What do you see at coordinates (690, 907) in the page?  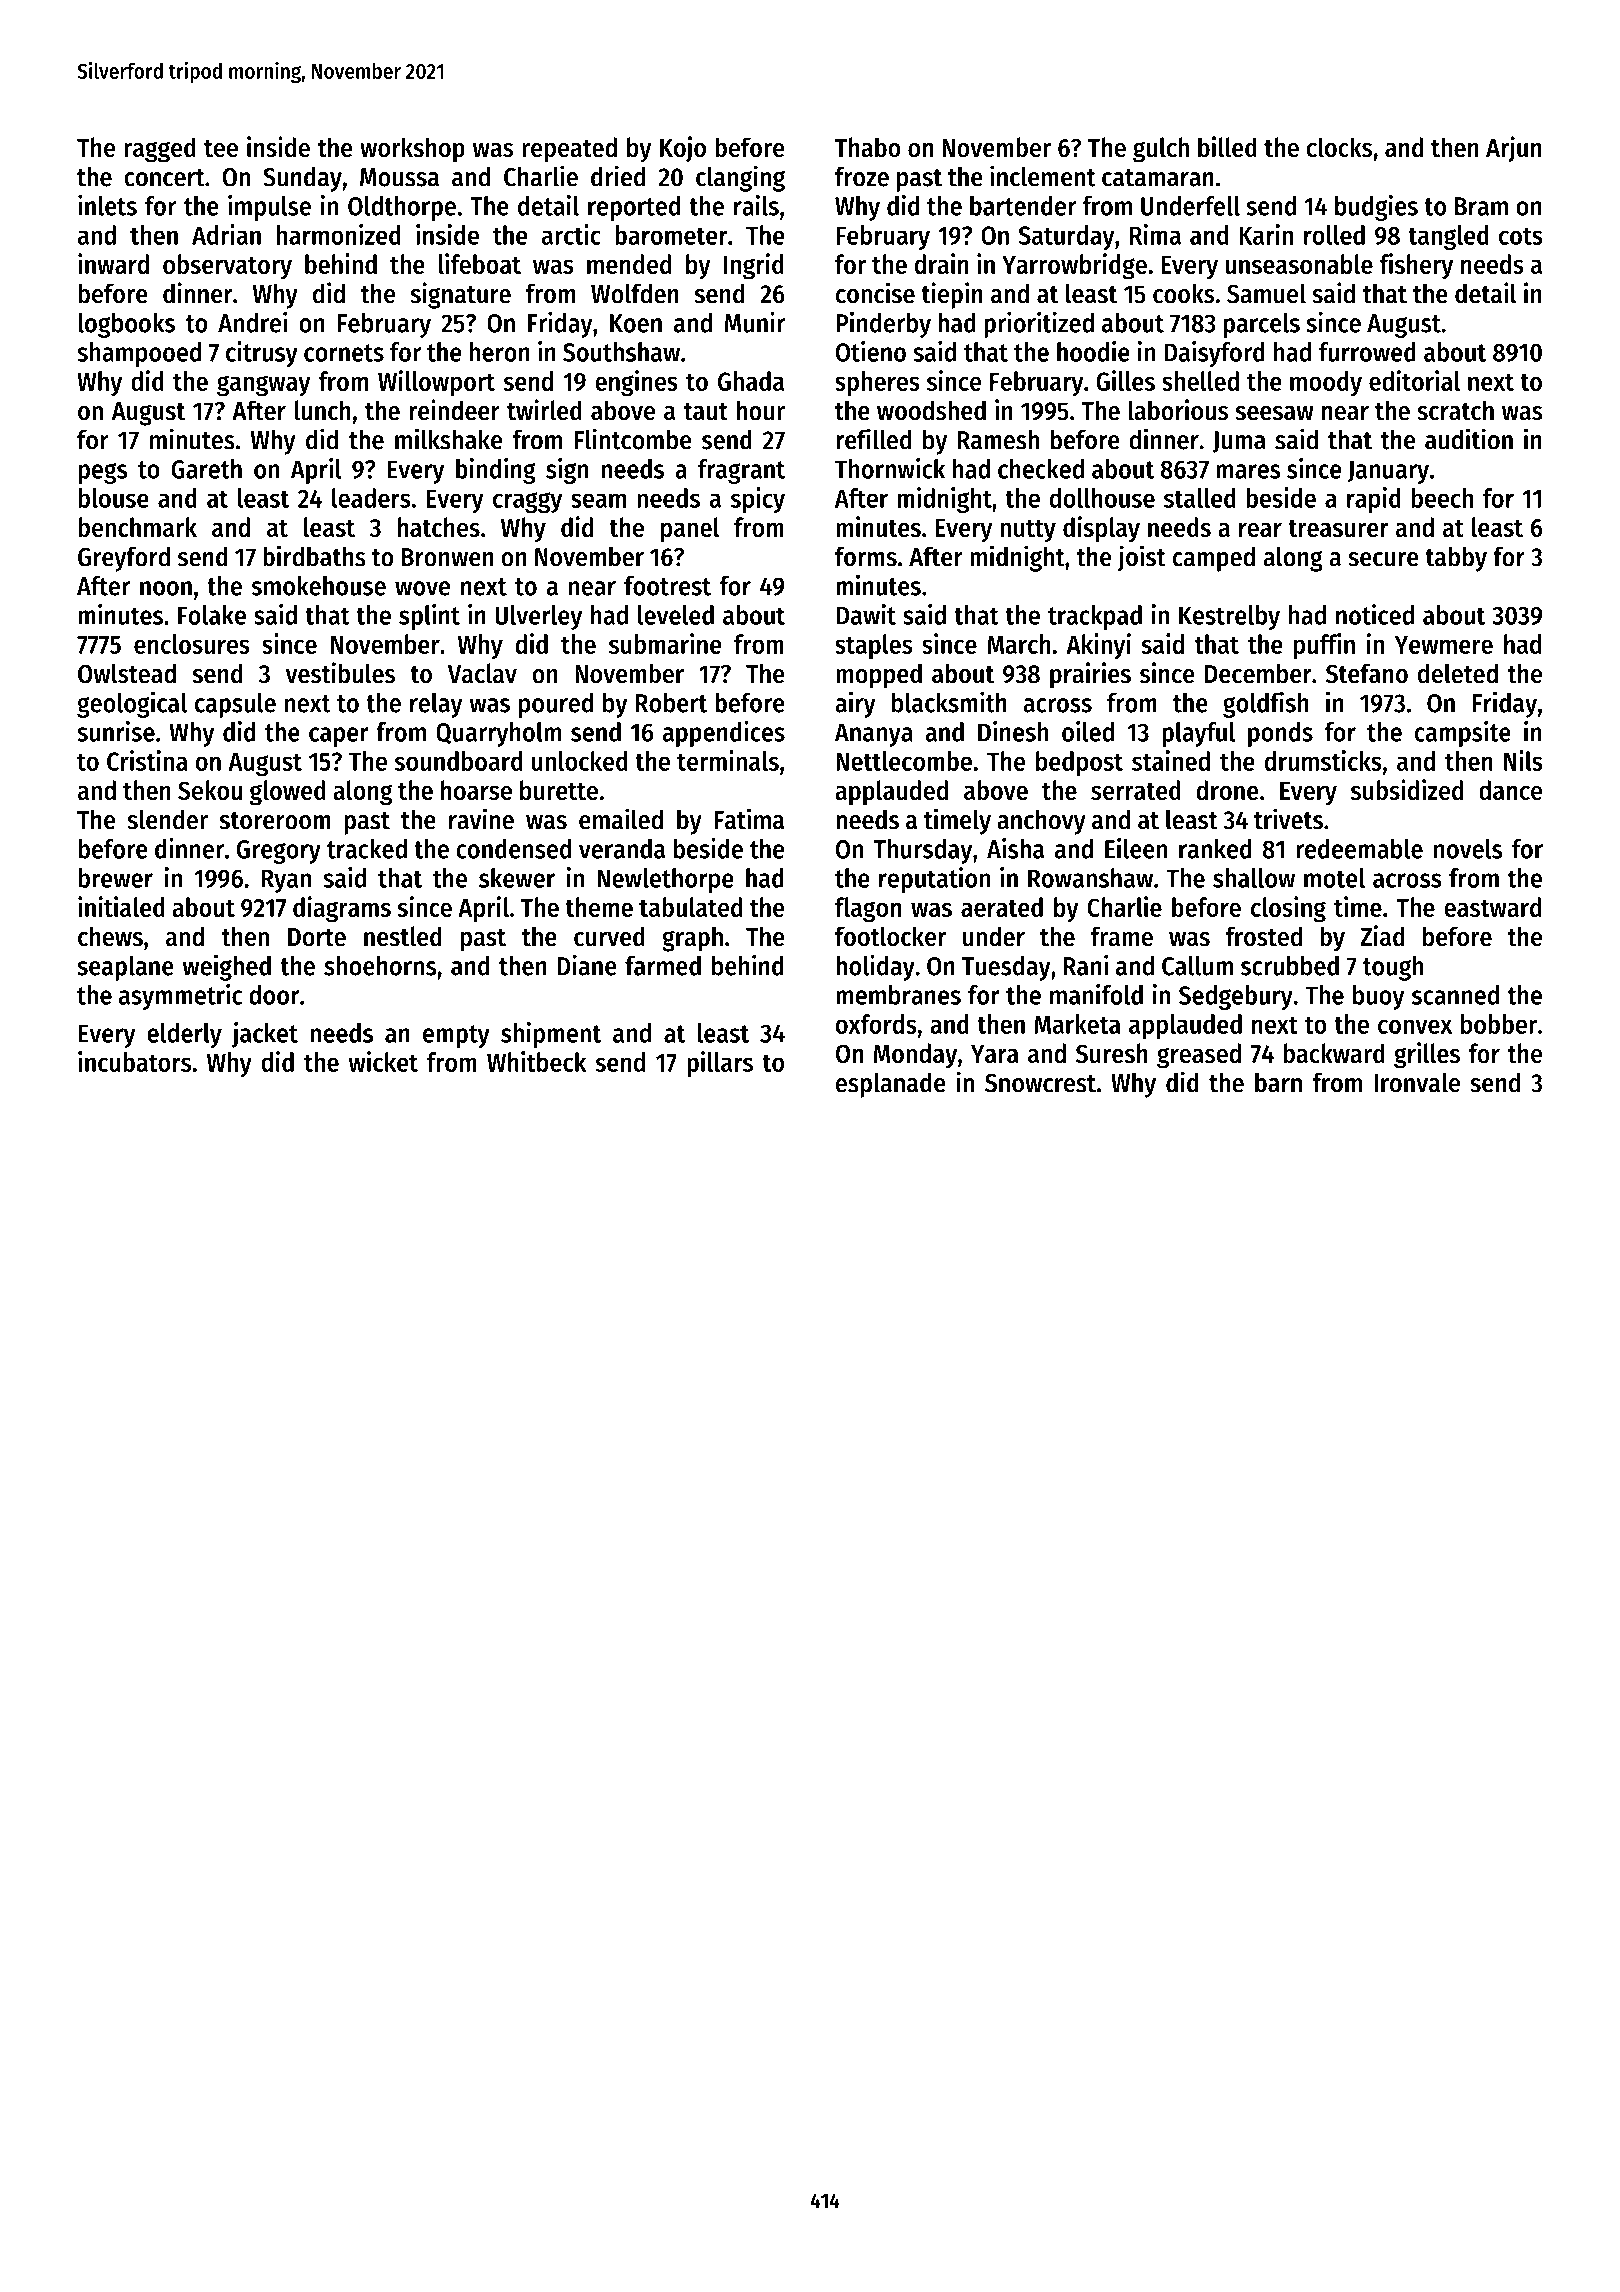 I see `tabulated` at bounding box center [690, 907].
